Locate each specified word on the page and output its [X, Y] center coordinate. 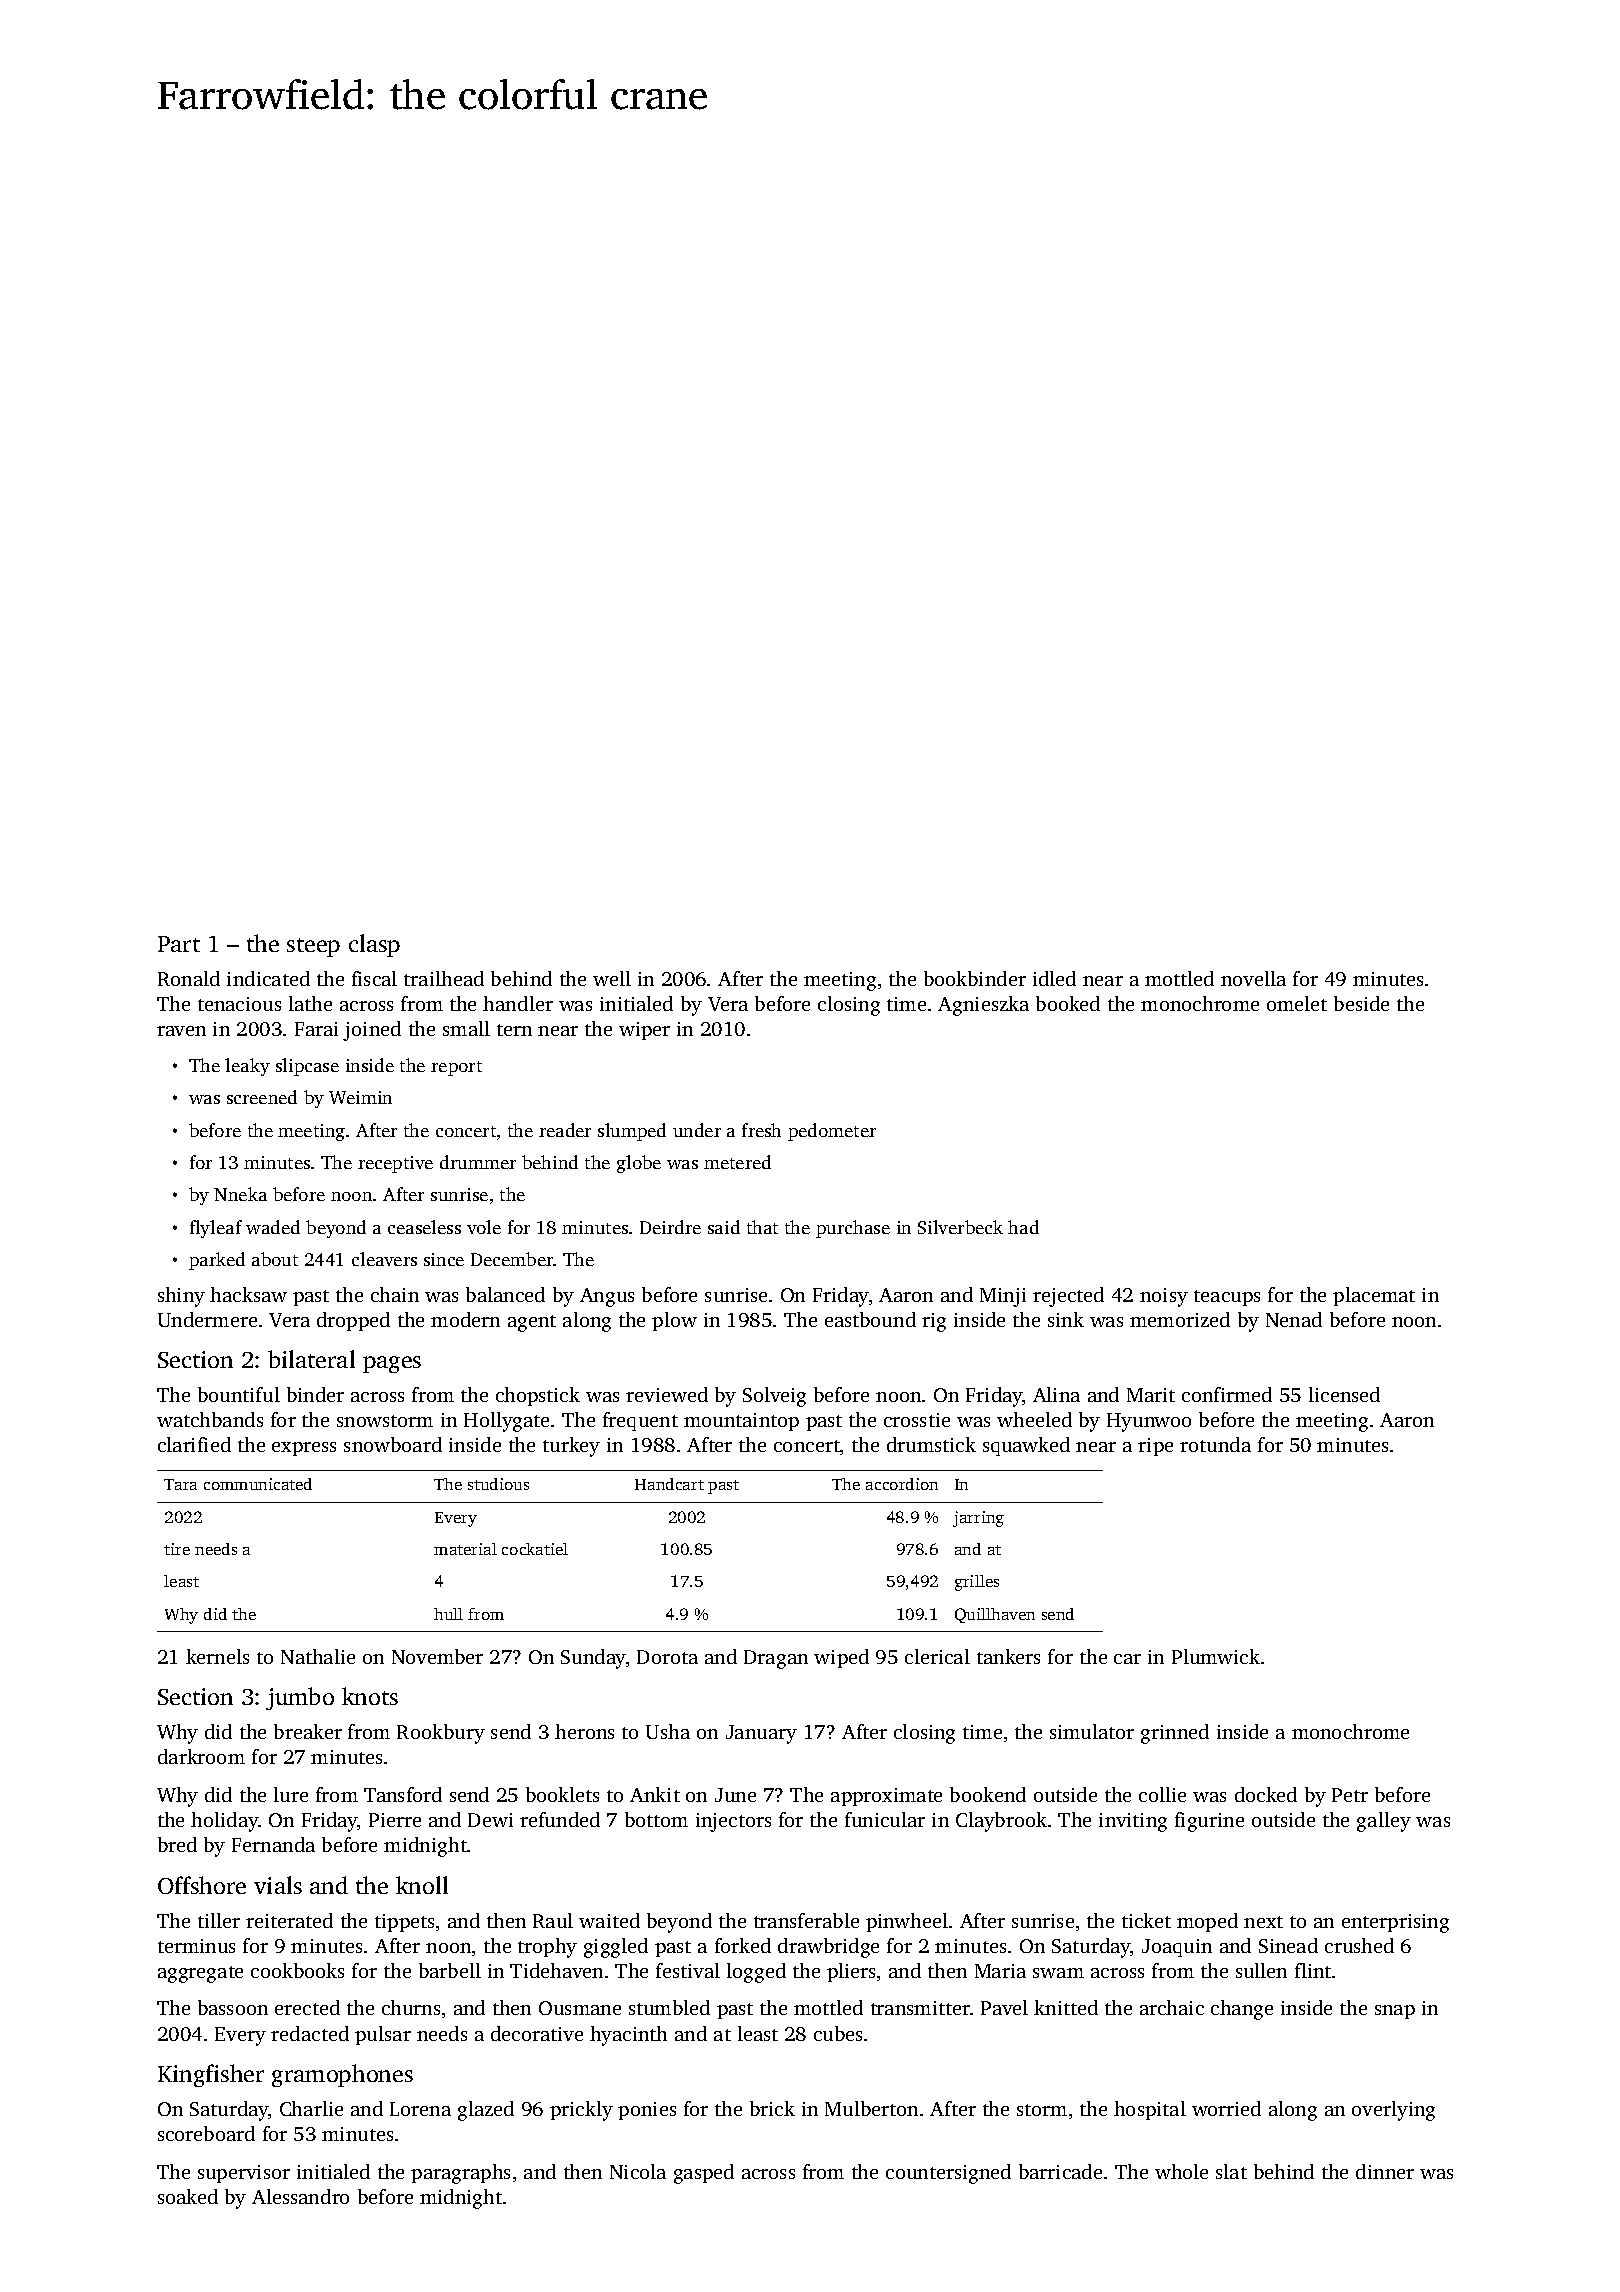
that [762, 1227]
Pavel [1004, 2007]
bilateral [311, 1359]
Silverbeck [960, 1227]
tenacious [239, 1004]
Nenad [1294, 1319]
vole [484, 1227]
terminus [196, 1946]
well [612, 978]
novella [1253, 978]
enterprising [1395, 1923]
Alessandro [300, 2196]
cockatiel [535, 1549]
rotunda [1215, 1444]
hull [448, 1614]
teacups [1227, 1298]
